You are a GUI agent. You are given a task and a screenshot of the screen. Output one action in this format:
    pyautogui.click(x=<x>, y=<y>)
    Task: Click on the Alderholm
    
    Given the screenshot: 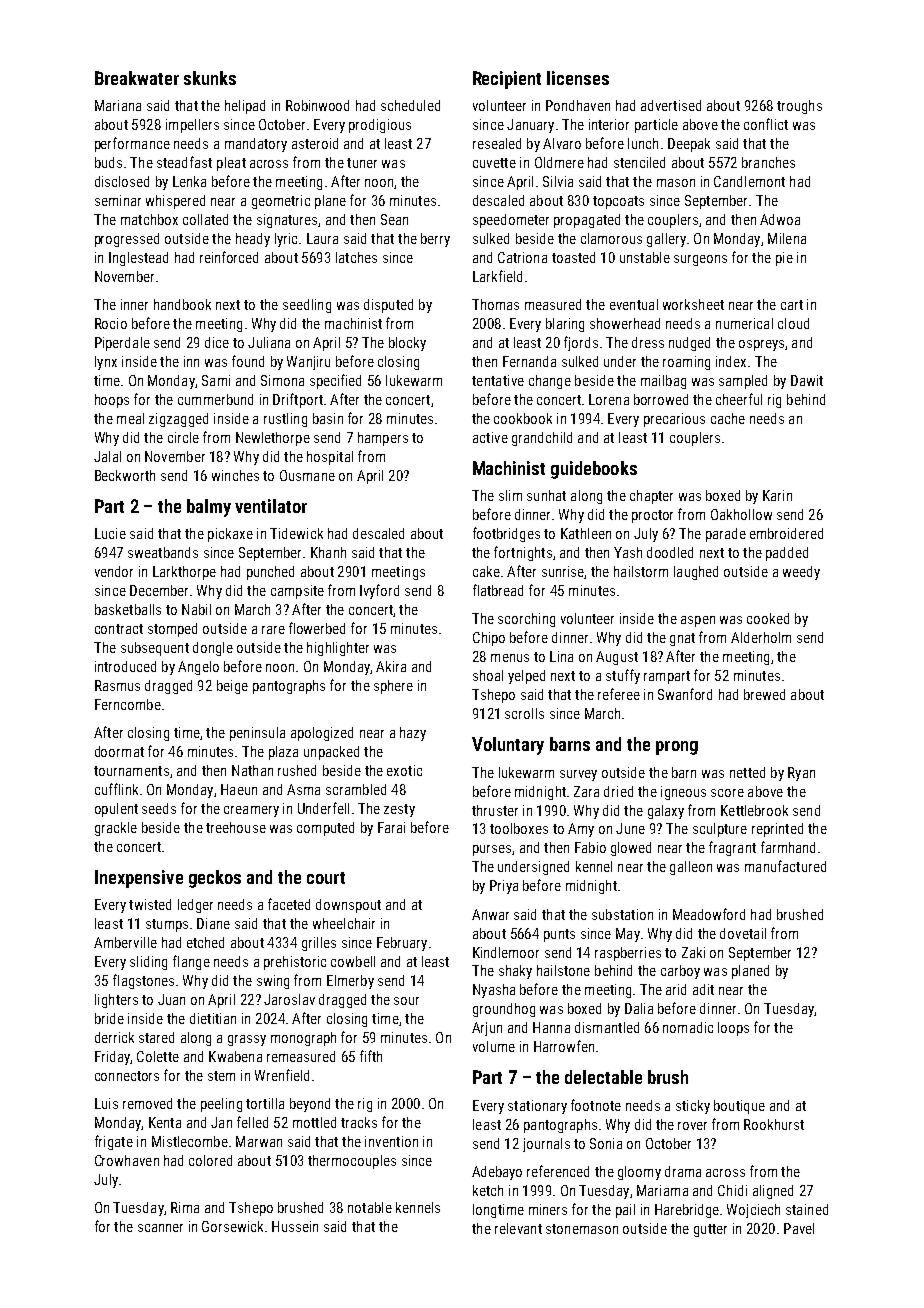 What is the action you would take?
    pyautogui.click(x=761, y=637)
